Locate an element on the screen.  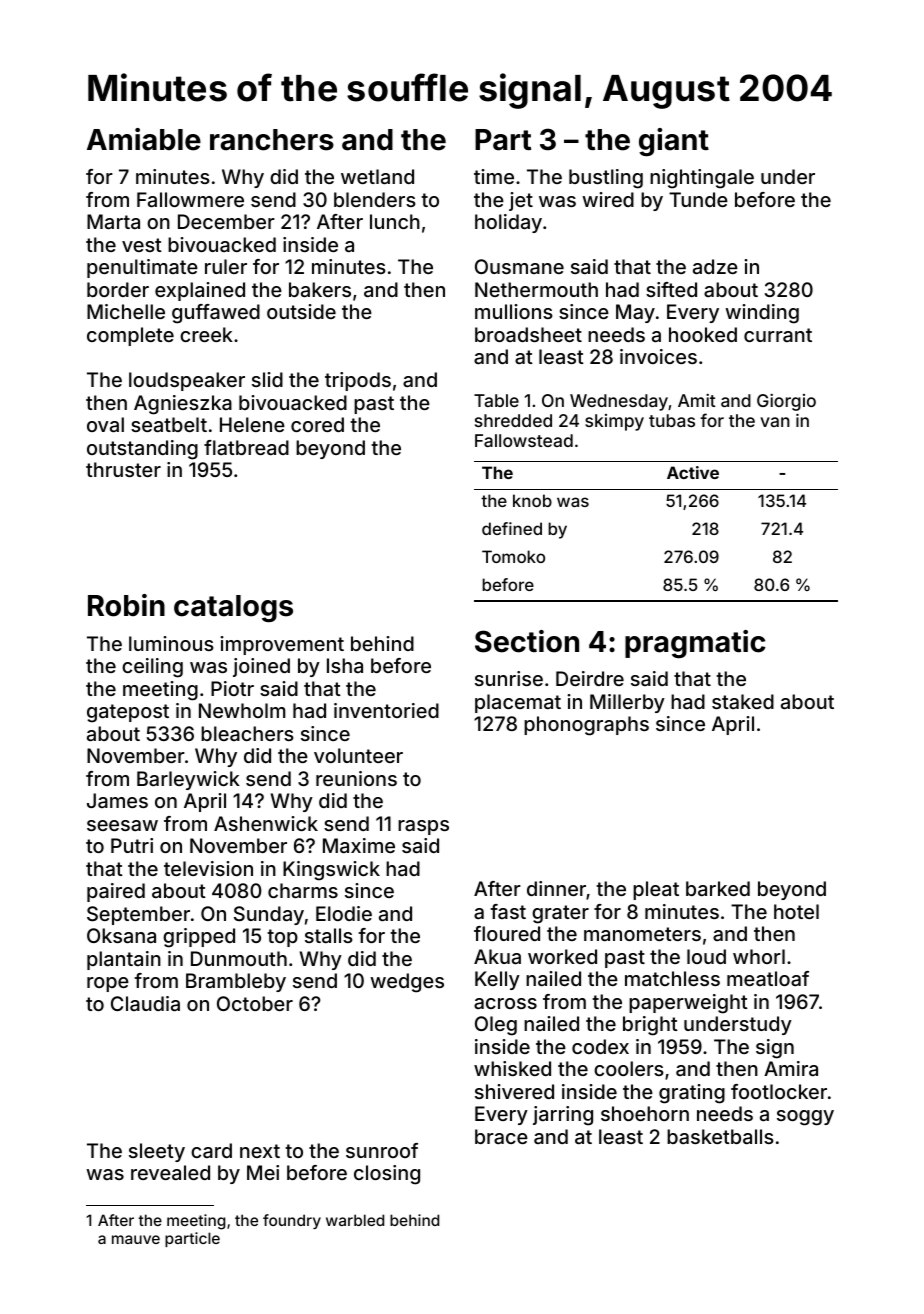
adze is located at coordinates (715, 266).
